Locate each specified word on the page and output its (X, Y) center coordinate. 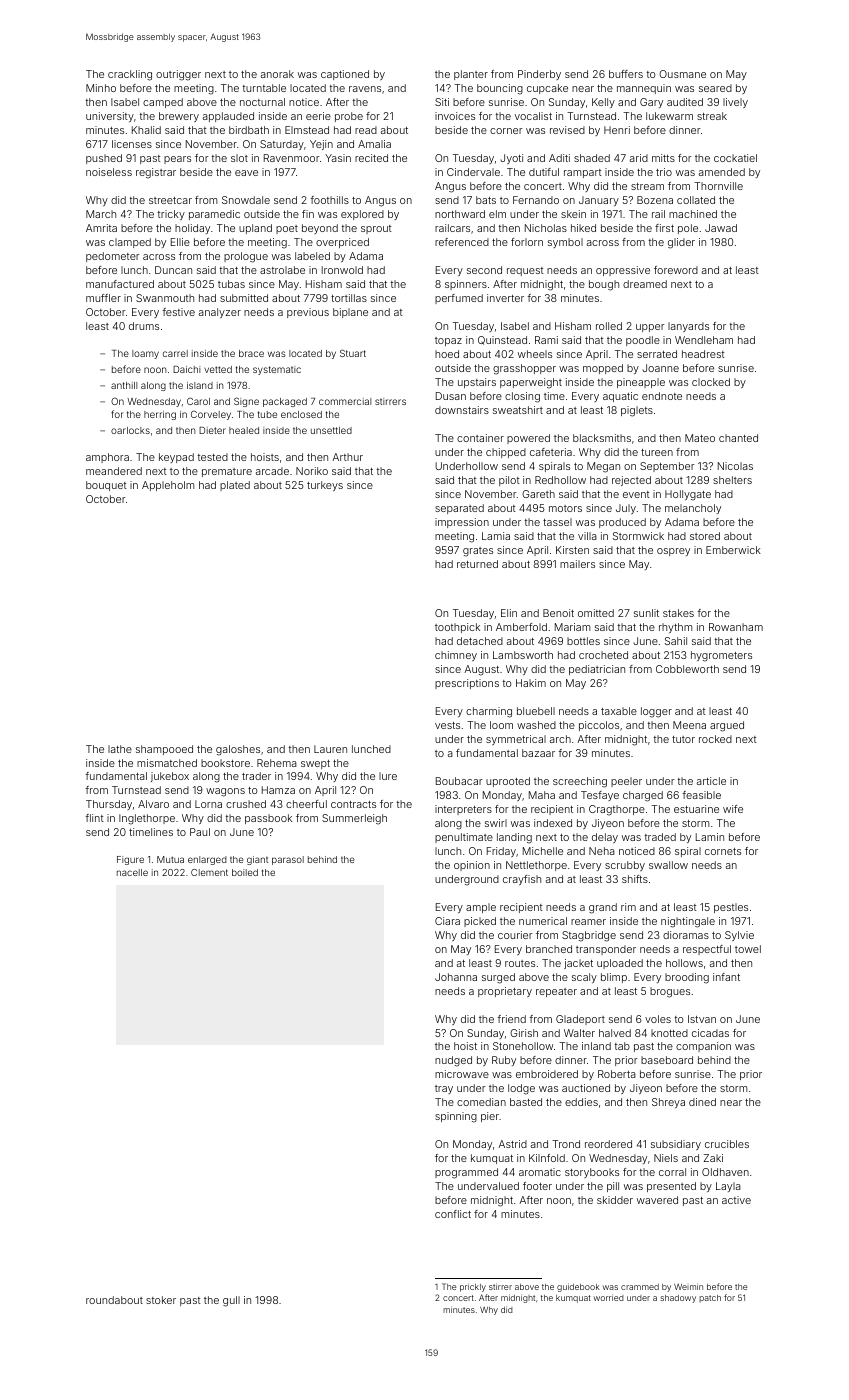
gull (231, 1301)
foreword (676, 270)
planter (471, 75)
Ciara (447, 921)
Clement (209, 872)
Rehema (277, 763)
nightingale (688, 922)
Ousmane (682, 74)
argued (727, 726)
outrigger (178, 75)
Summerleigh (354, 819)
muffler (103, 298)
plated (235, 486)
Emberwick (733, 550)
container (480, 438)
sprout (376, 229)
